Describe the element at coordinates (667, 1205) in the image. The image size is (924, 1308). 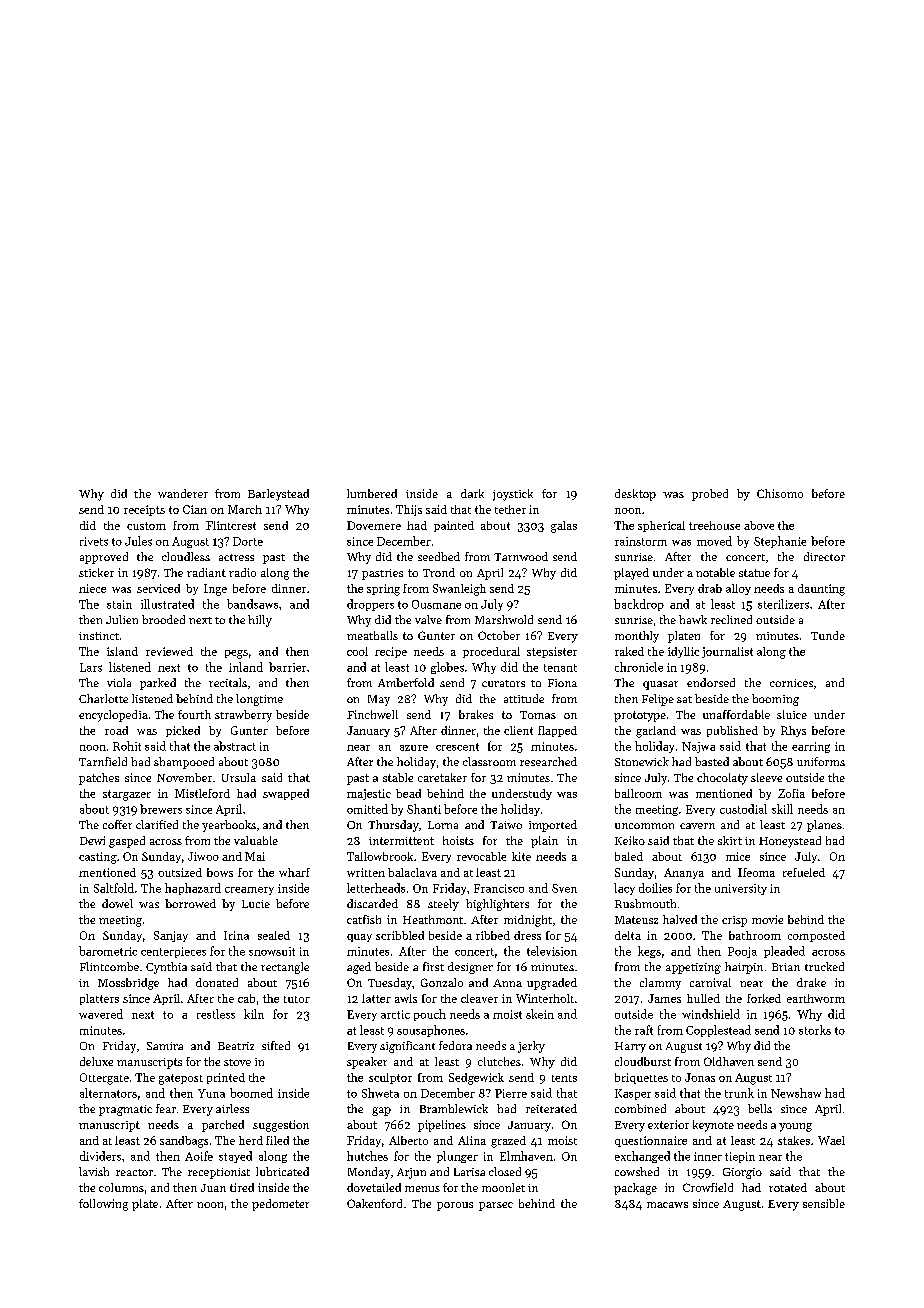
I see `macaws` at that location.
